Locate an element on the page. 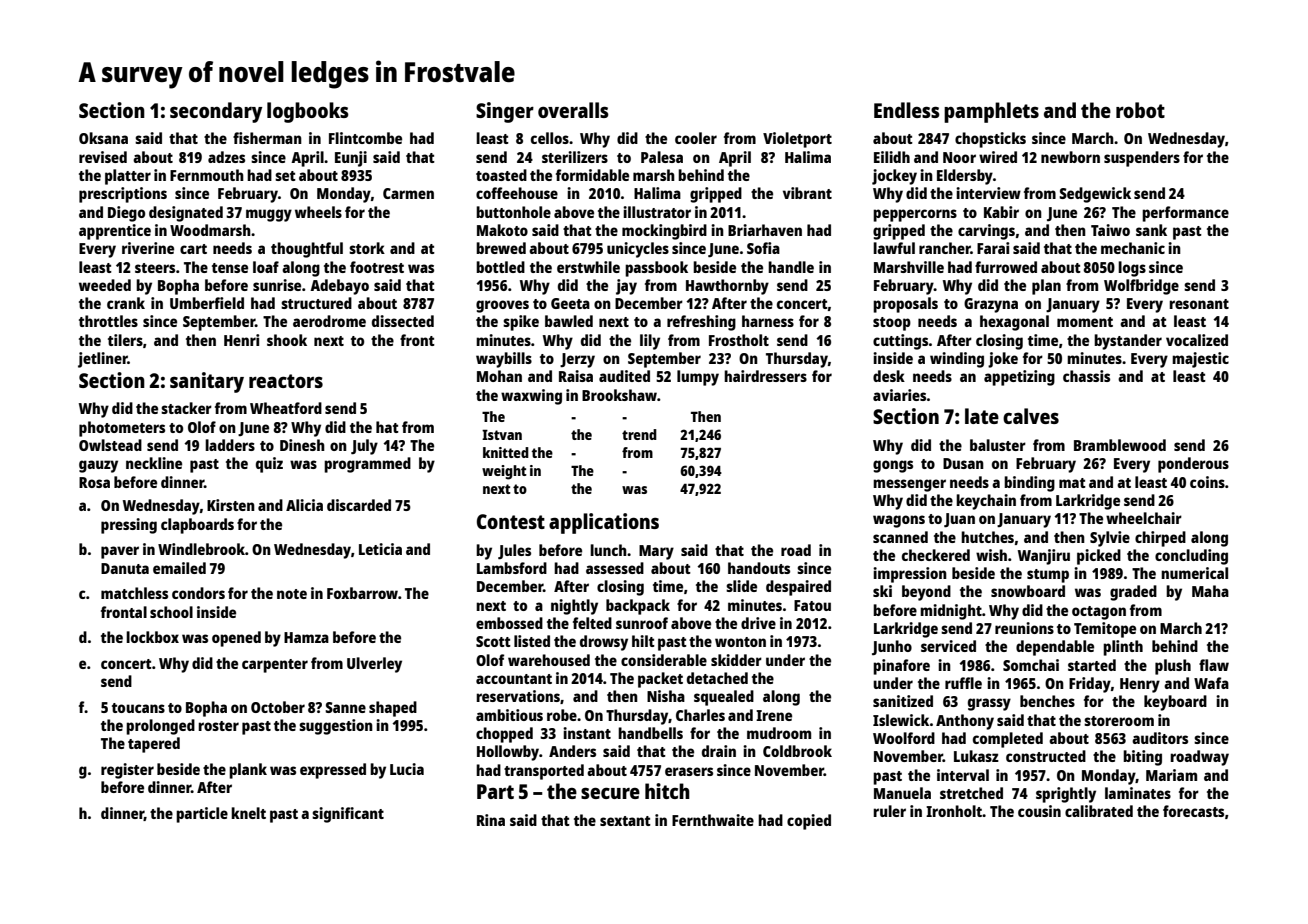 The width and height of the image is (1308, 924). copied is located at coordinates (809, 822).
